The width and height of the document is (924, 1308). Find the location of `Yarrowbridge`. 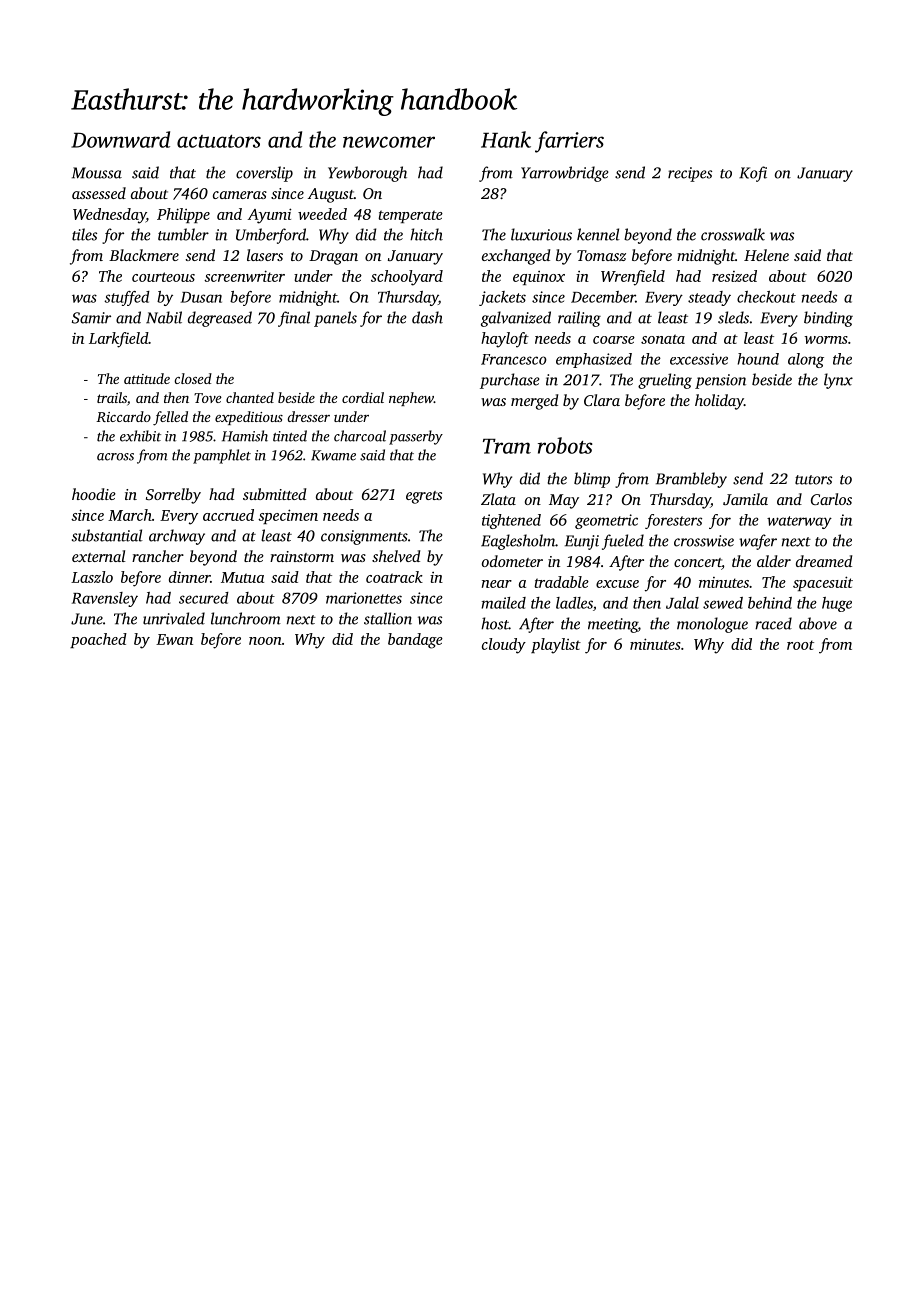

Yarrowbridge is located at coordinates (564, 174).
